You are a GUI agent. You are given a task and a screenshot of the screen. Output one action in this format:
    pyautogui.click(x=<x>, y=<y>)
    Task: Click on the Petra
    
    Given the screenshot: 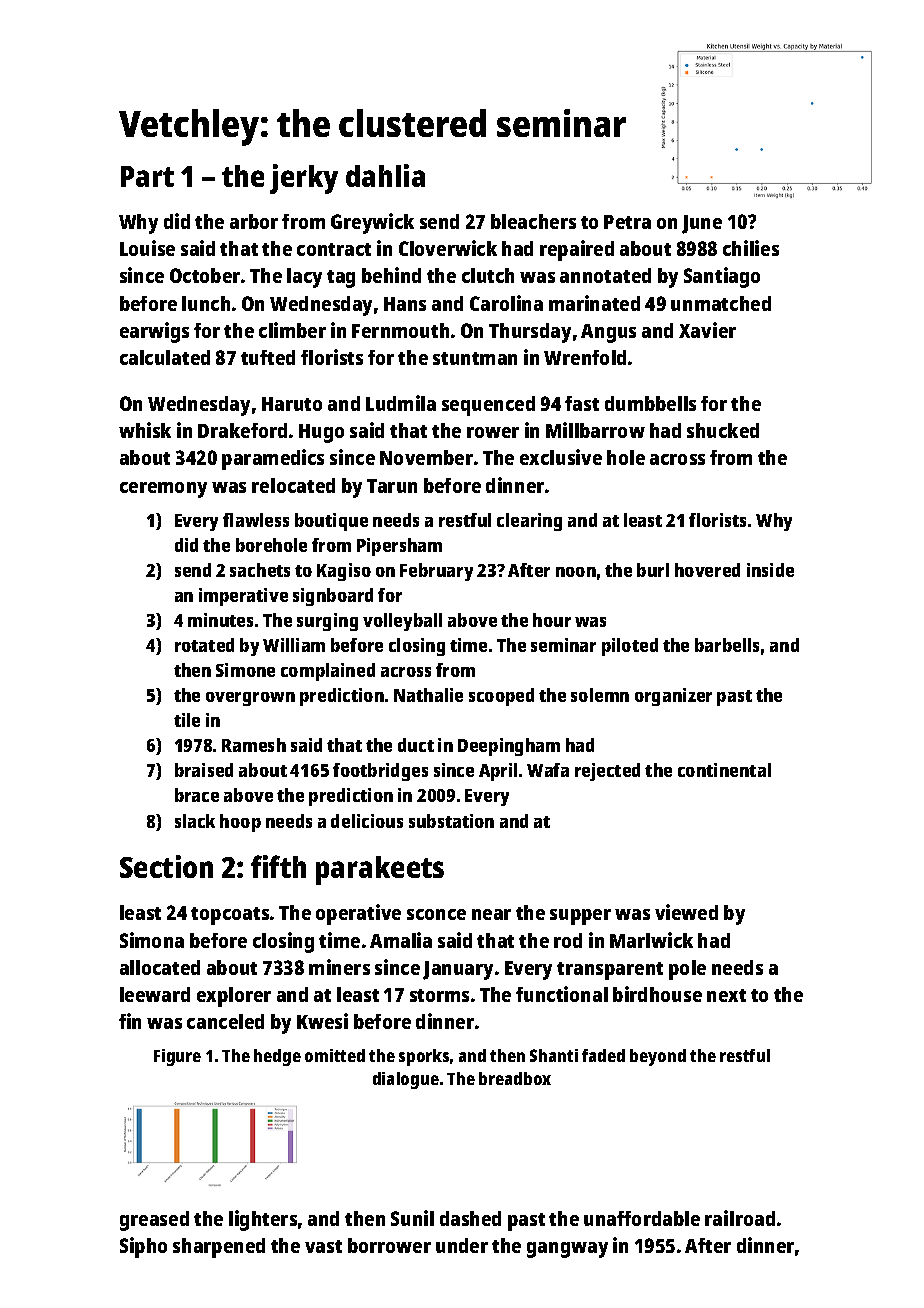 What is the action you would take?
    pyautogui.click(x=627, y=222)
